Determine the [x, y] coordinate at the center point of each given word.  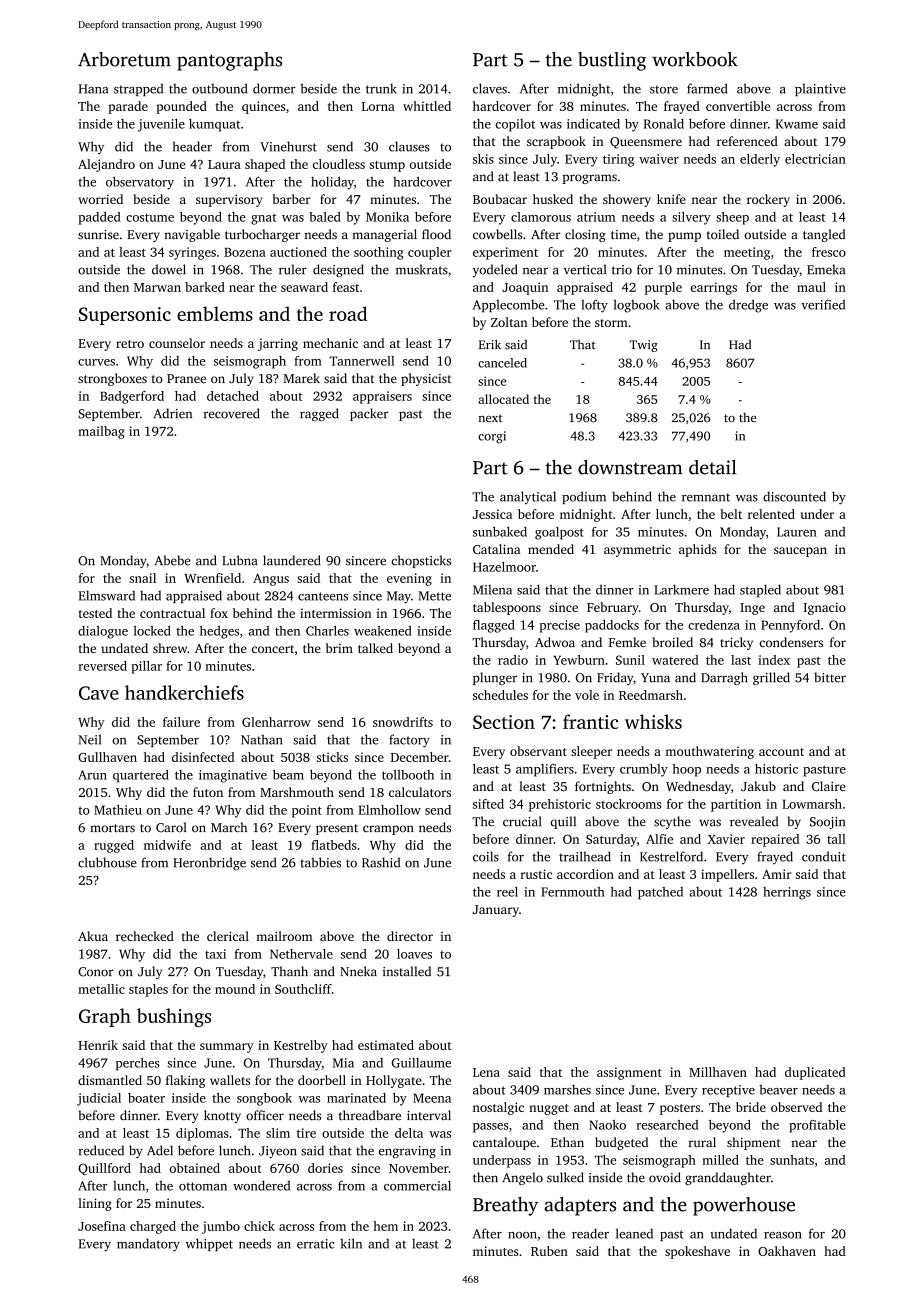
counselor [177, 343]
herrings [787, 893]
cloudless [339, 164]
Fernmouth [572, 892]
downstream [630, 467]
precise [560, 626]
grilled [771, 678]
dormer [274, 88]
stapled [760, 591]
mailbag [101, 432]
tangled [824, 235]
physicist [426, 379]
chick [259, 1226]
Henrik [98, 1045]
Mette [434, 596]
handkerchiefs [184, 692]
